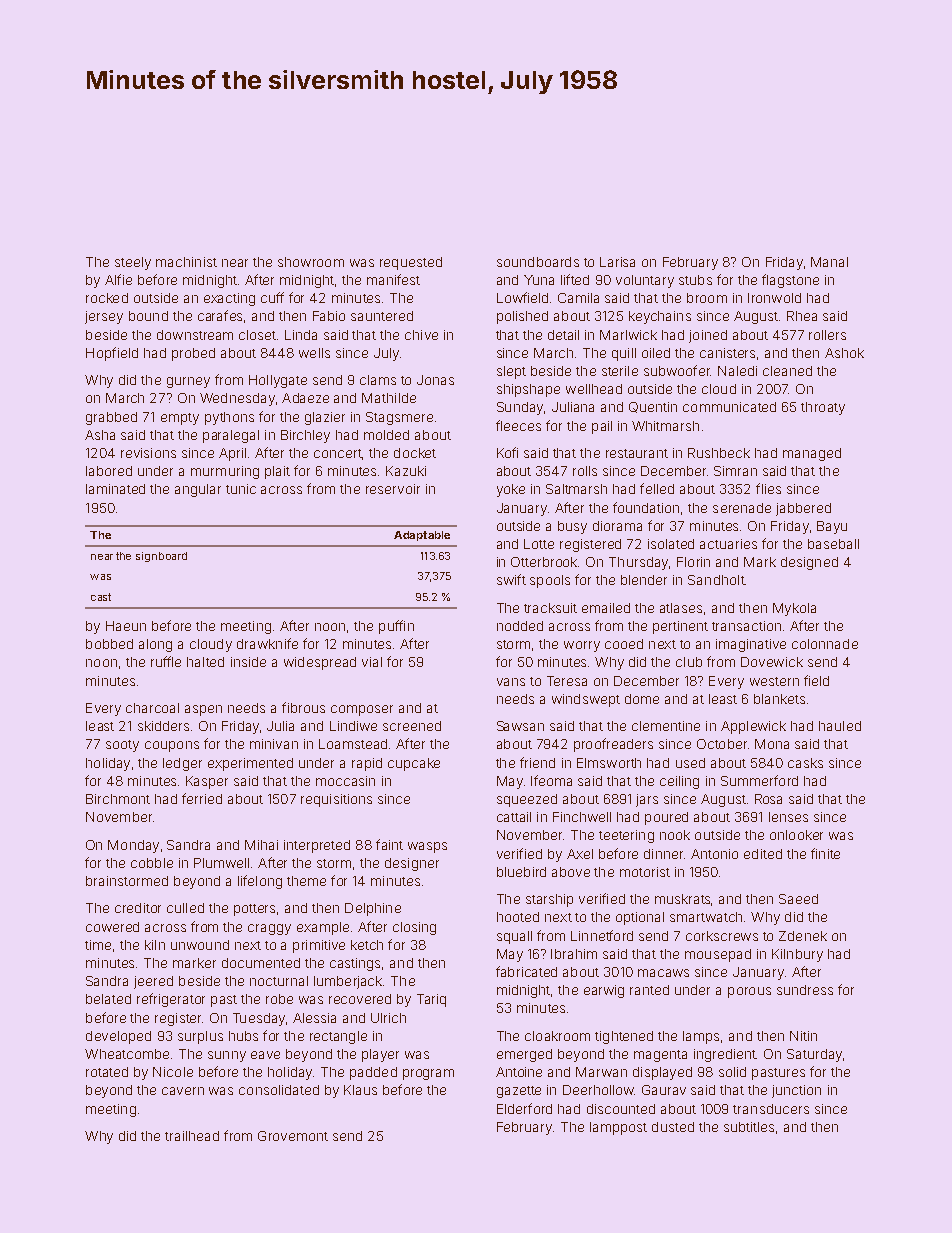  What do you see at coordinates (812, 454) in the screenshot?
I see `managed` at bounding box center [812, 454].
